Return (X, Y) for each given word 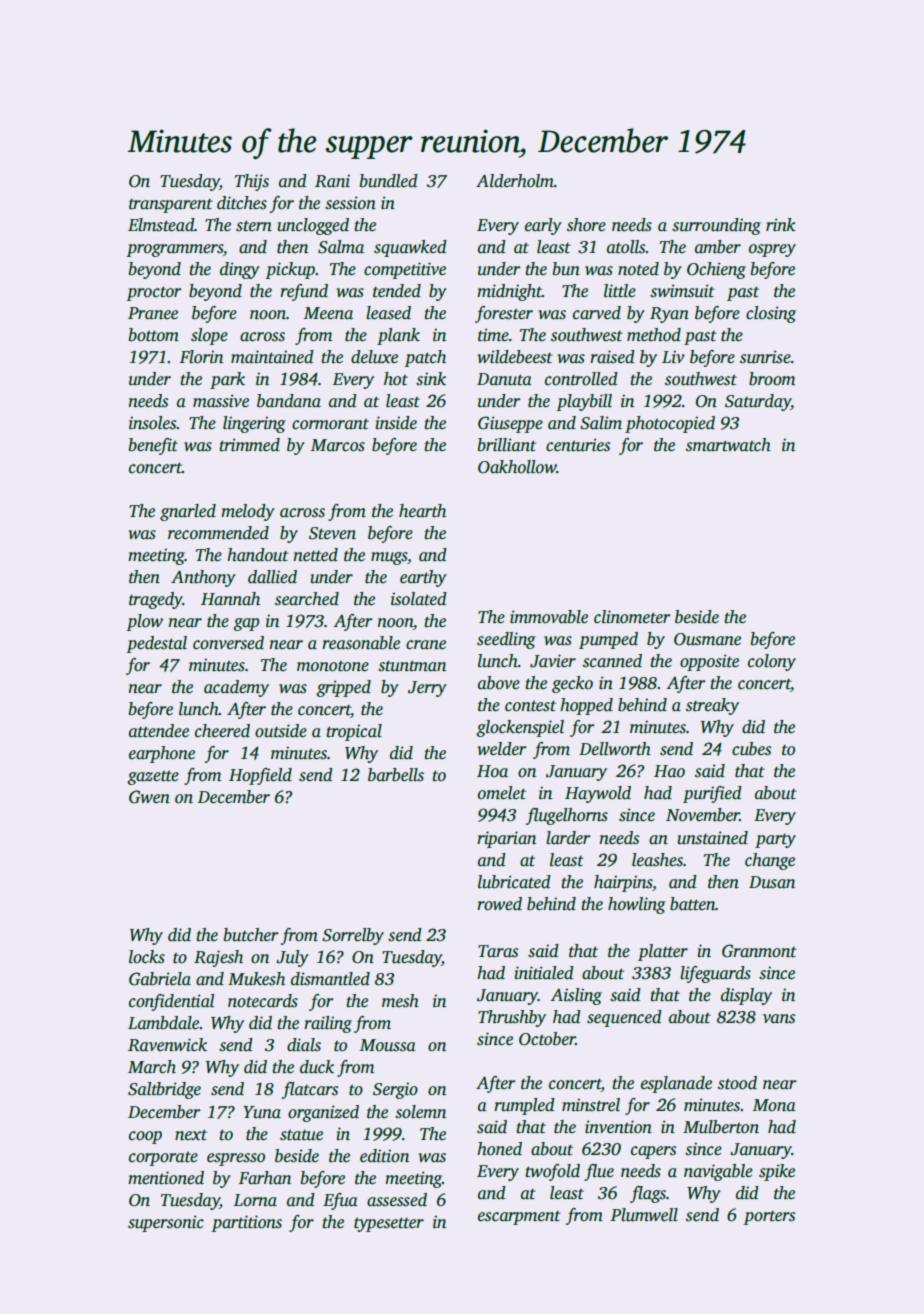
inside (396, 423)
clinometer (632, 617)
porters (769, 1217)
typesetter (389, 1224)
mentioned (166, 1178)
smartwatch (728, 445)
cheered (222, 731)
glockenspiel (520, 728)
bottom (153, 335)
